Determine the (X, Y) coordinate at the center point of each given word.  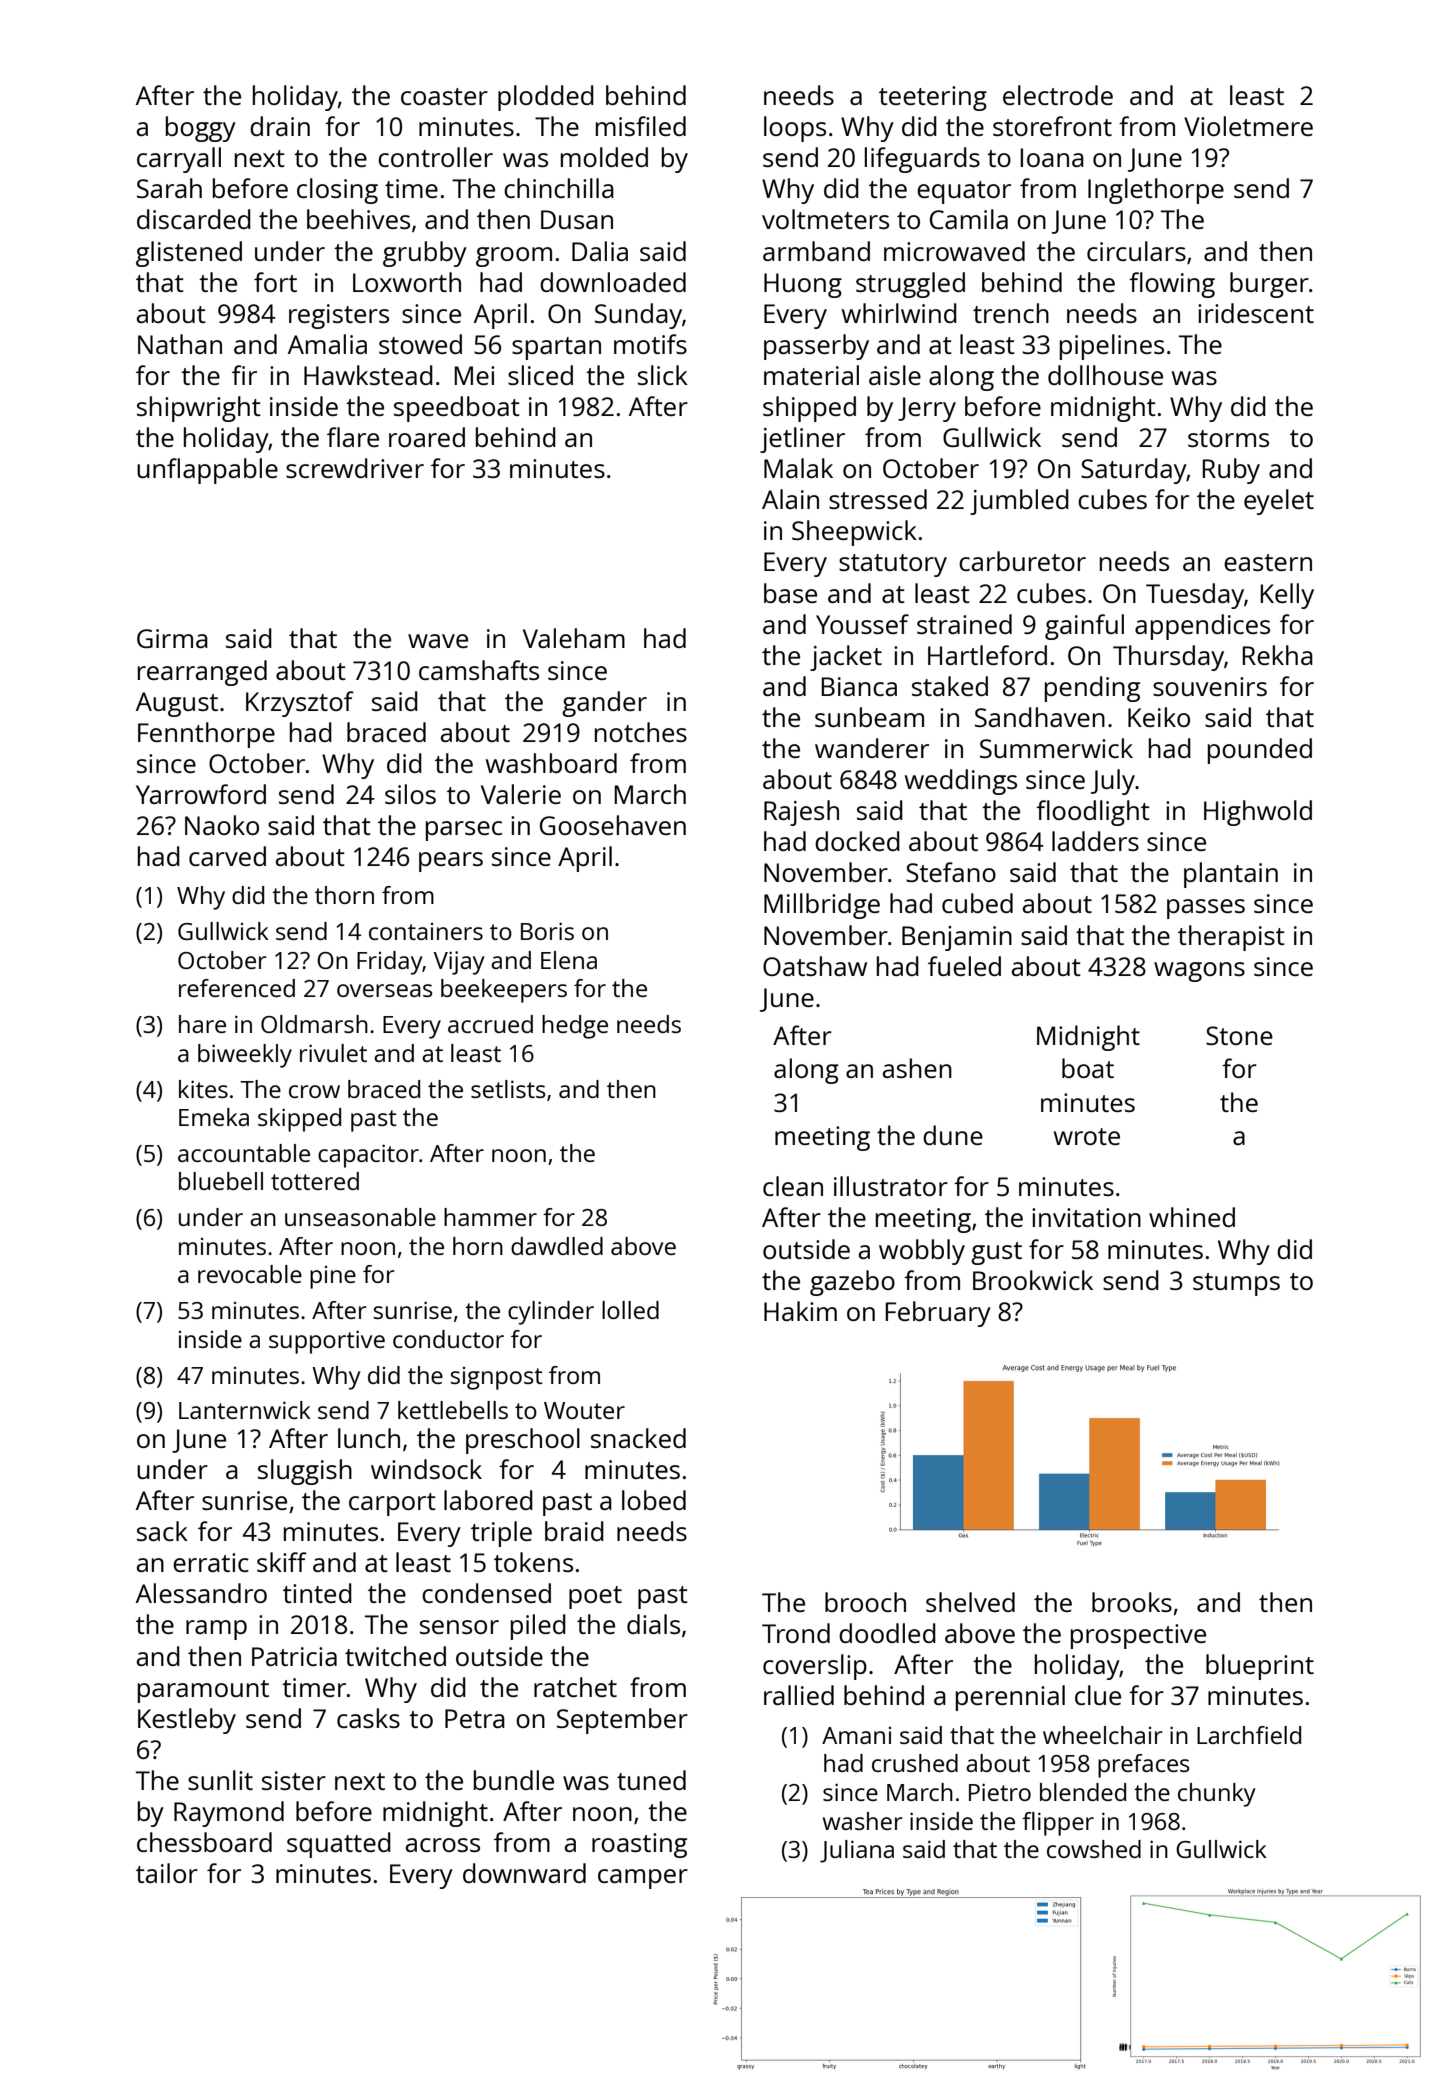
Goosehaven (613, 825)
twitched (395, 1656)
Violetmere (1248, 126)
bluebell (221, 1181)
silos (410, 794)
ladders (1095, 841)
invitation (1086, 1217)
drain (280, 126)
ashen (917, 1068)
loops (795, 129)
